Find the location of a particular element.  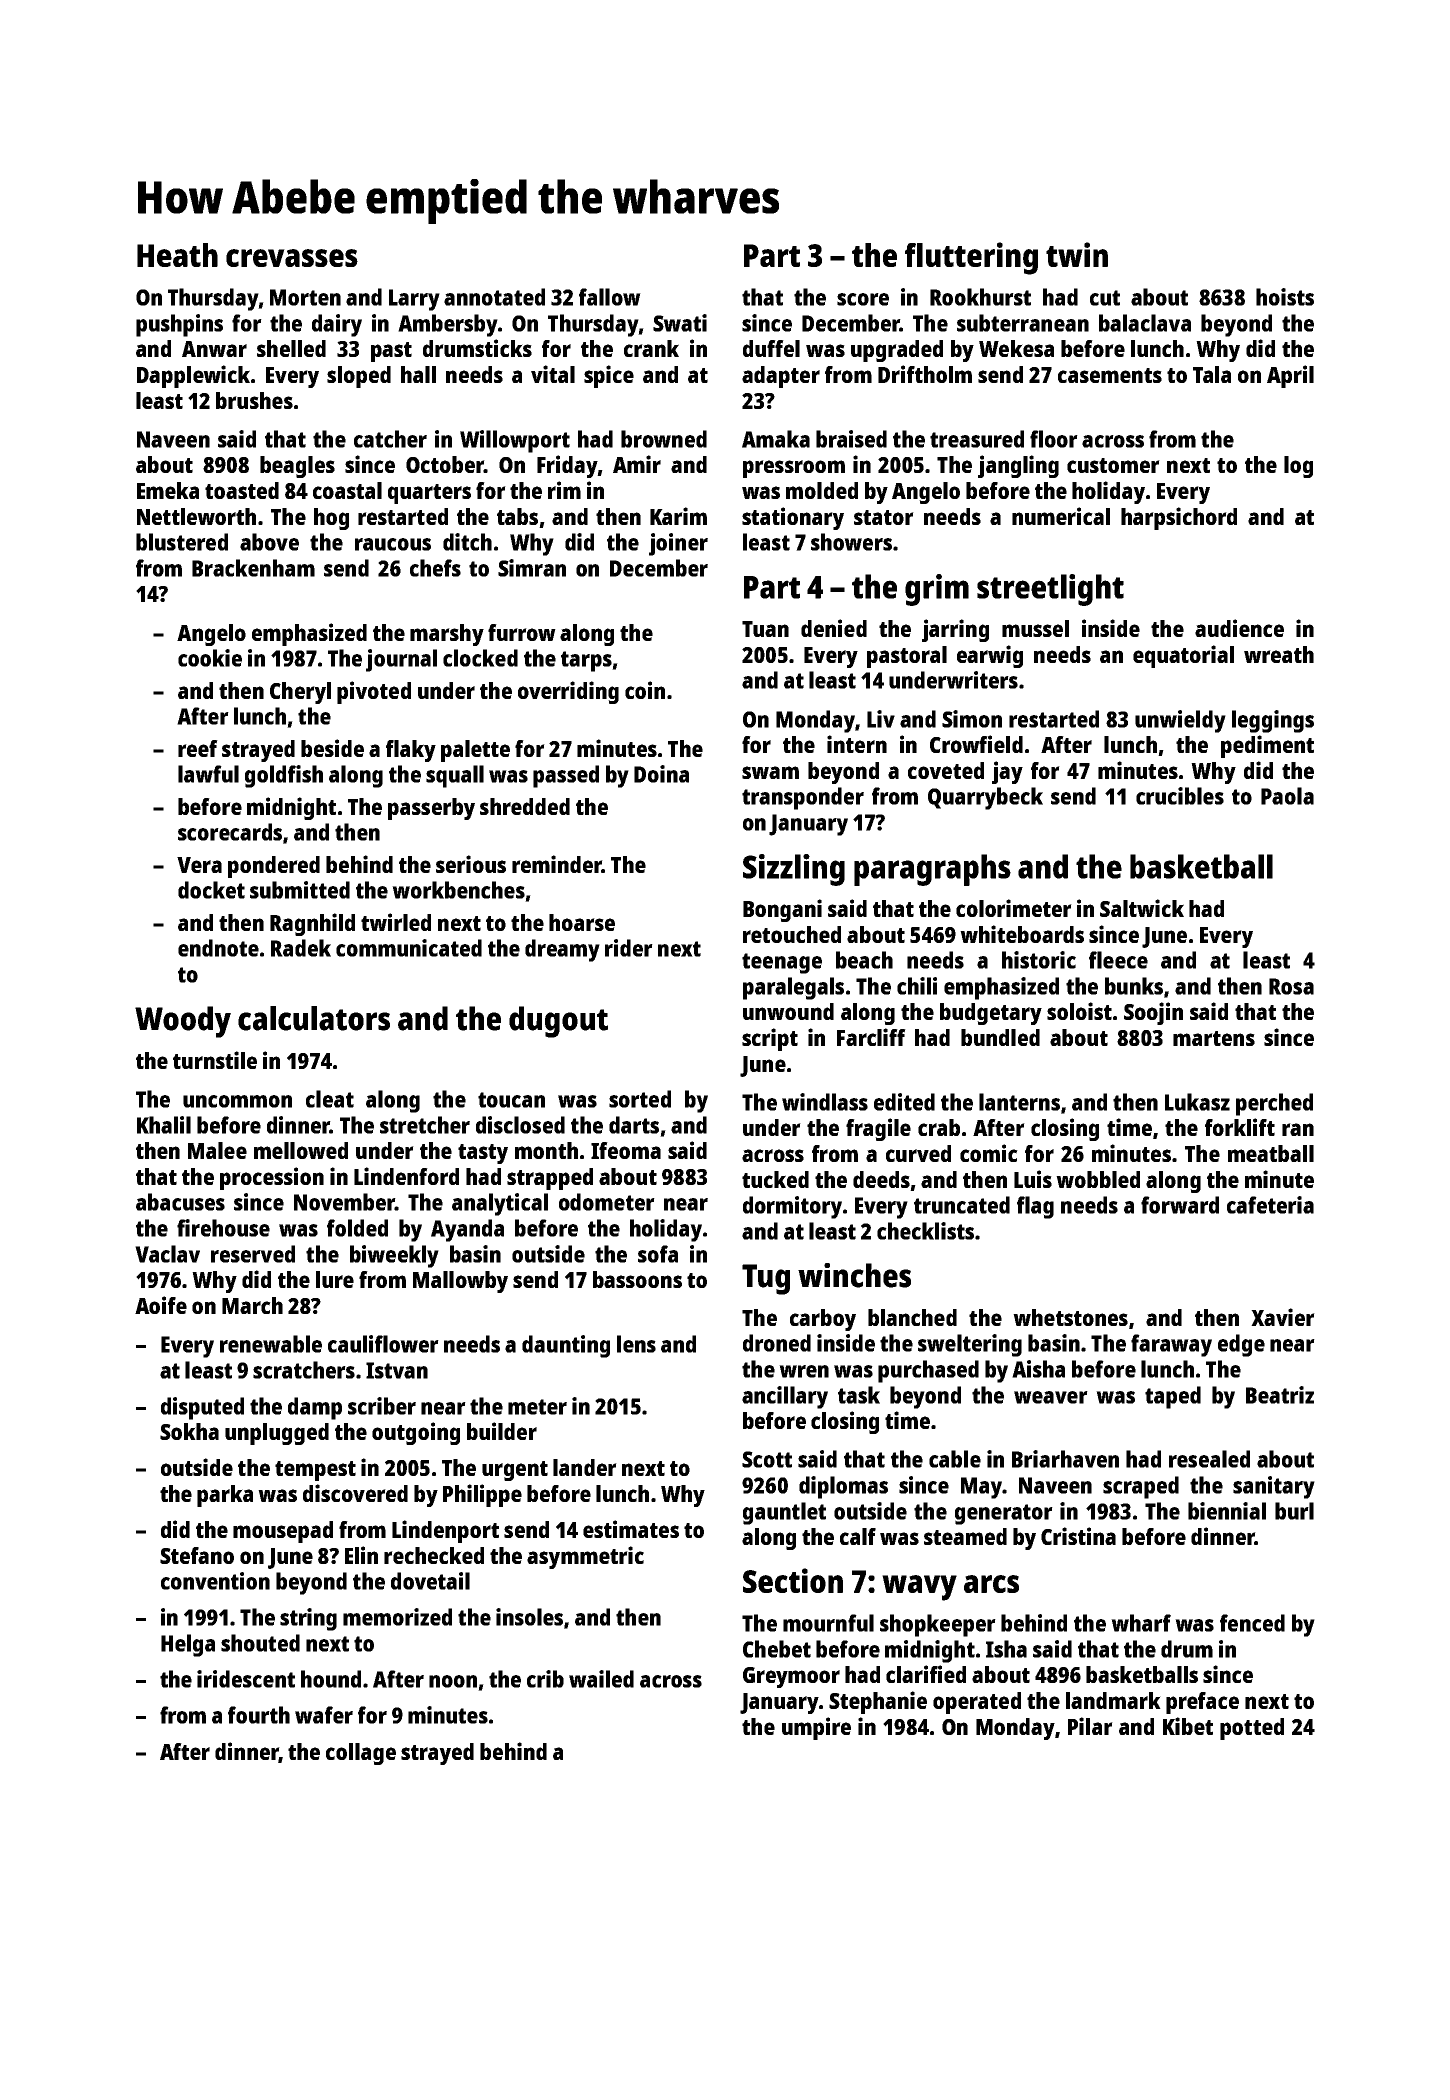

calculators is located at coordinates (314, 1018).
